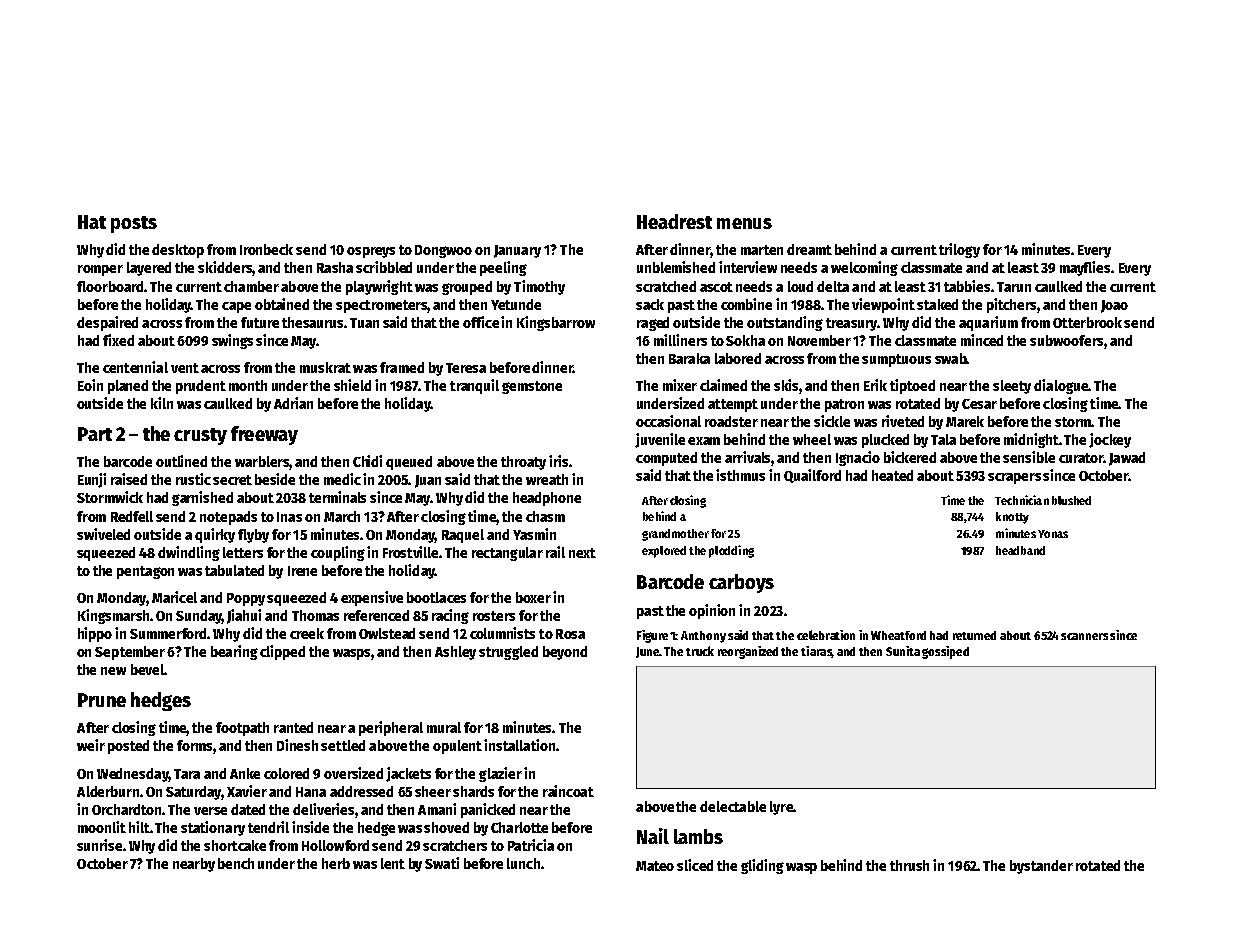 This screenshot has height=952, width=1233. I want to click on vent, so click(185, 368).
